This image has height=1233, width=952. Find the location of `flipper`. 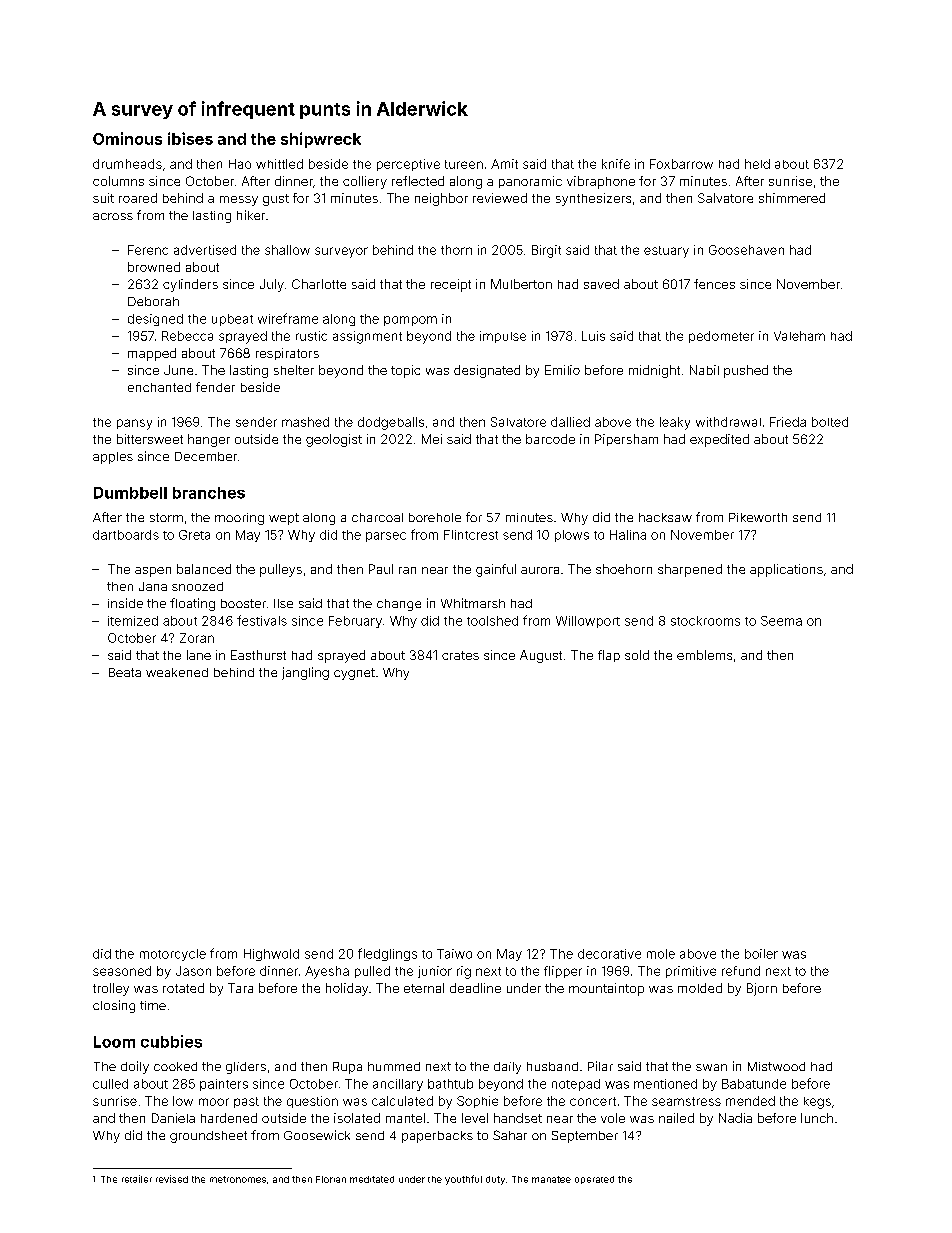

flipper is located at coordinates (563, 972).
